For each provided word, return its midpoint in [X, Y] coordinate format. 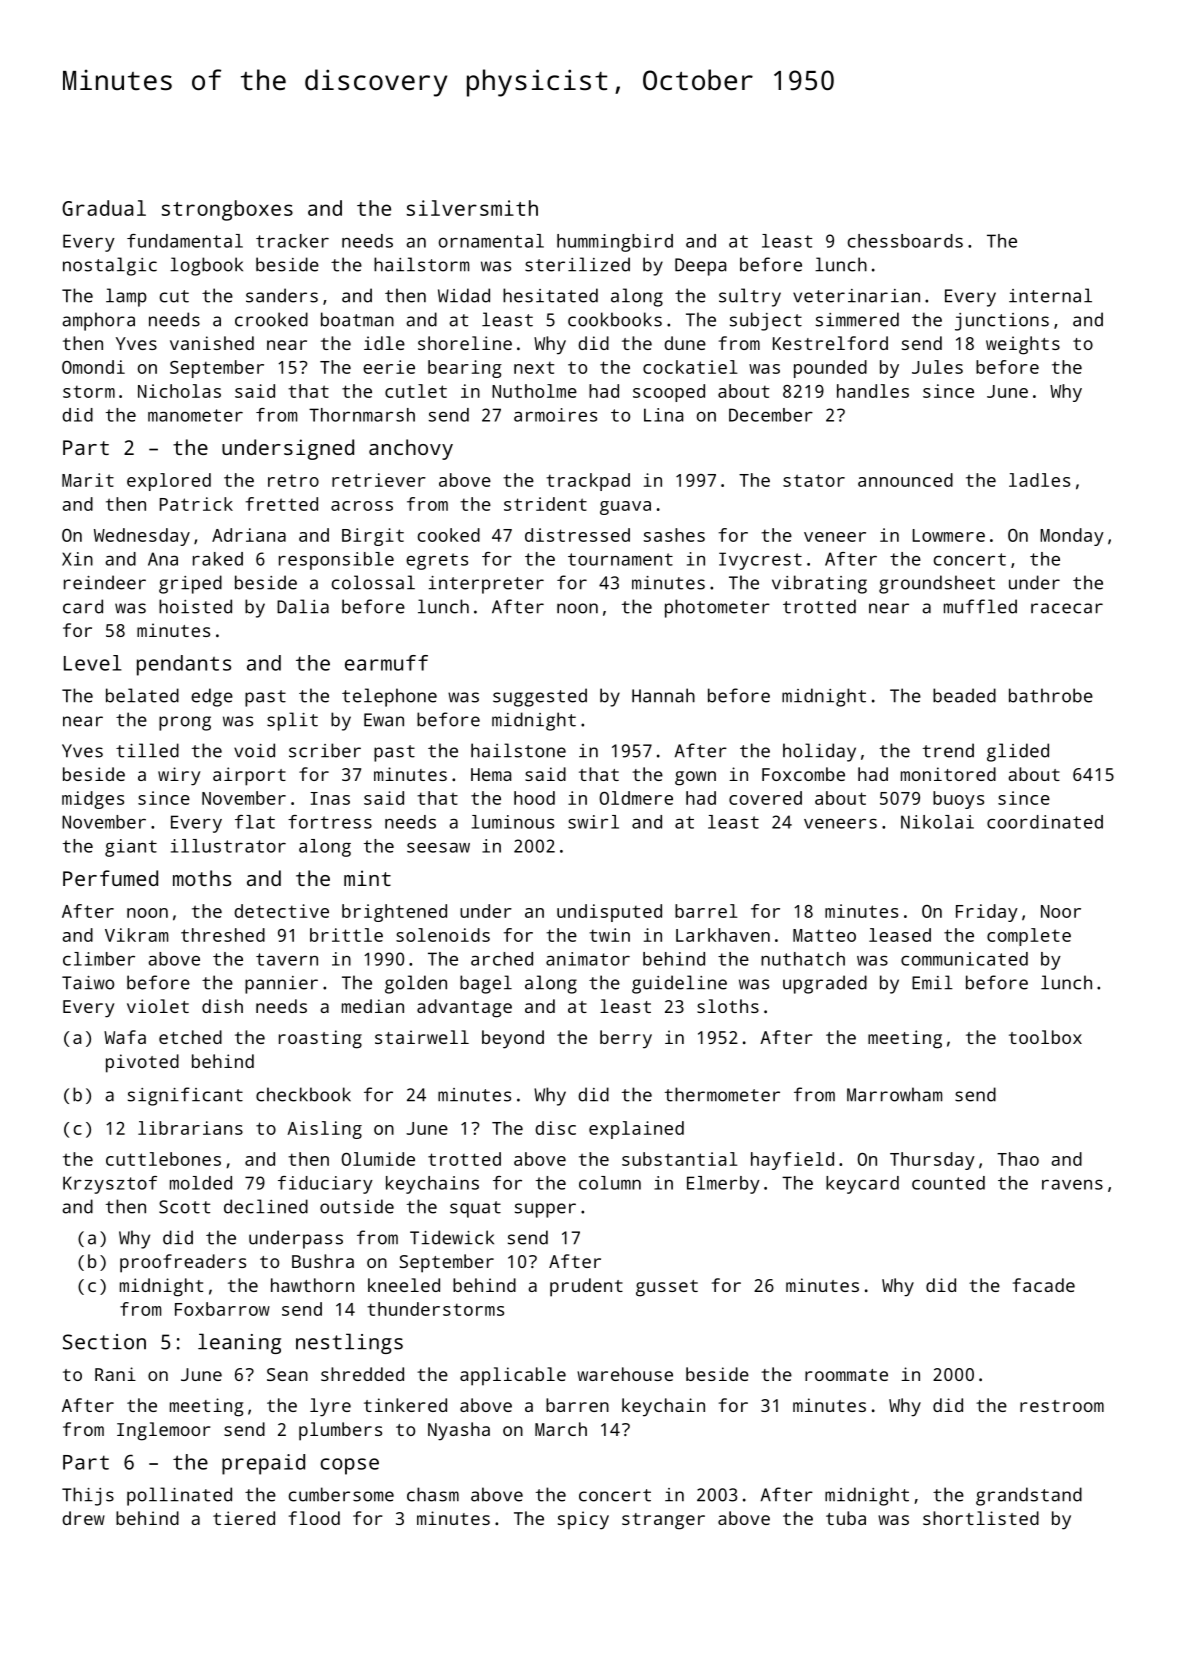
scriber [325, 750]
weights [1023, 345]
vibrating [819, 584]
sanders [282, 295]
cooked [449, 535]
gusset [667, 1288]
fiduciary [325, 1185]
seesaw [438, 847]
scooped [669, 393]
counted [948, 1183]
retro [293, 481]
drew [83, 1518]
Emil [932, 982]
